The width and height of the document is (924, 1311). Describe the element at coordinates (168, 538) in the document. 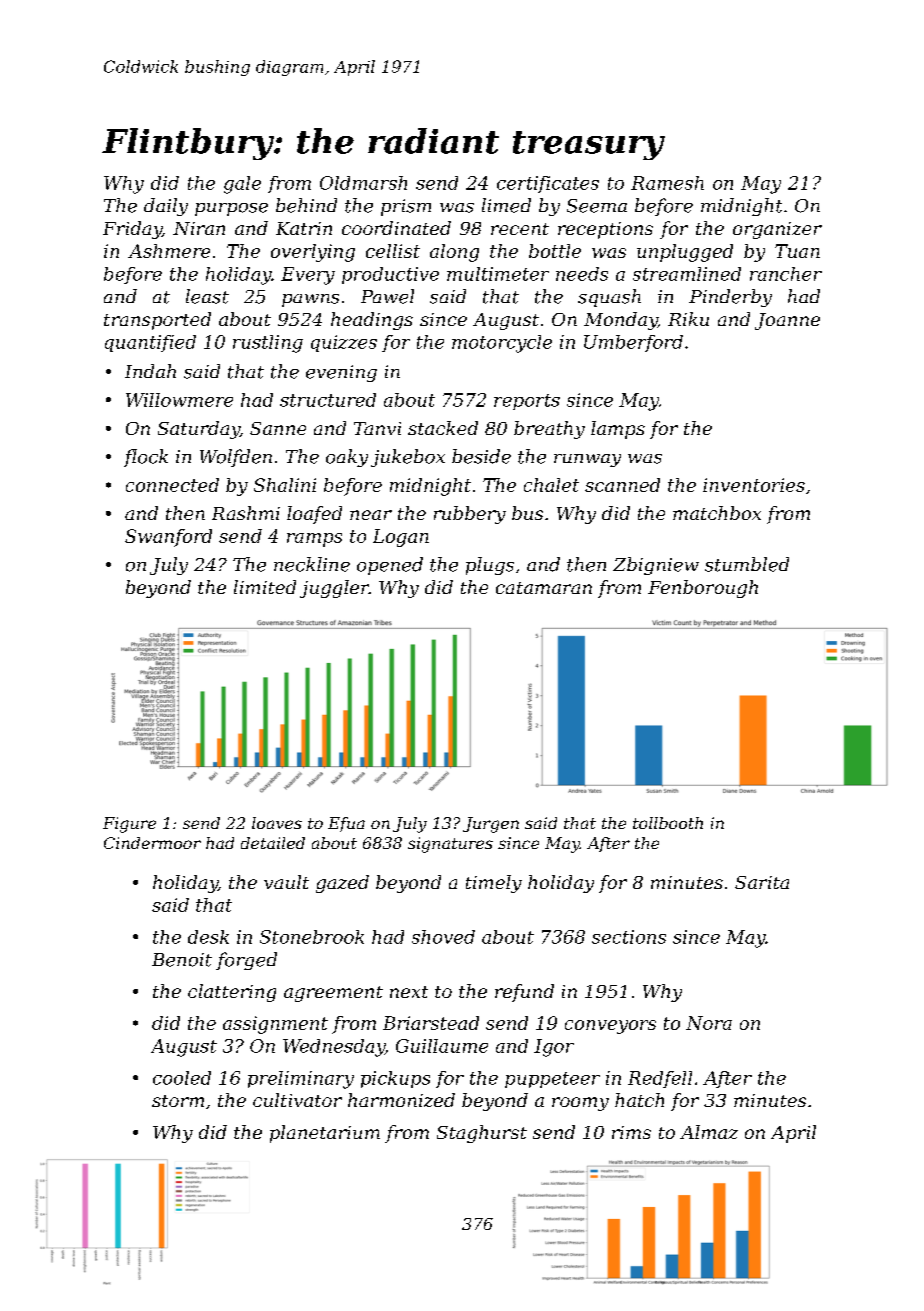

I see `Swanford` at that location.
